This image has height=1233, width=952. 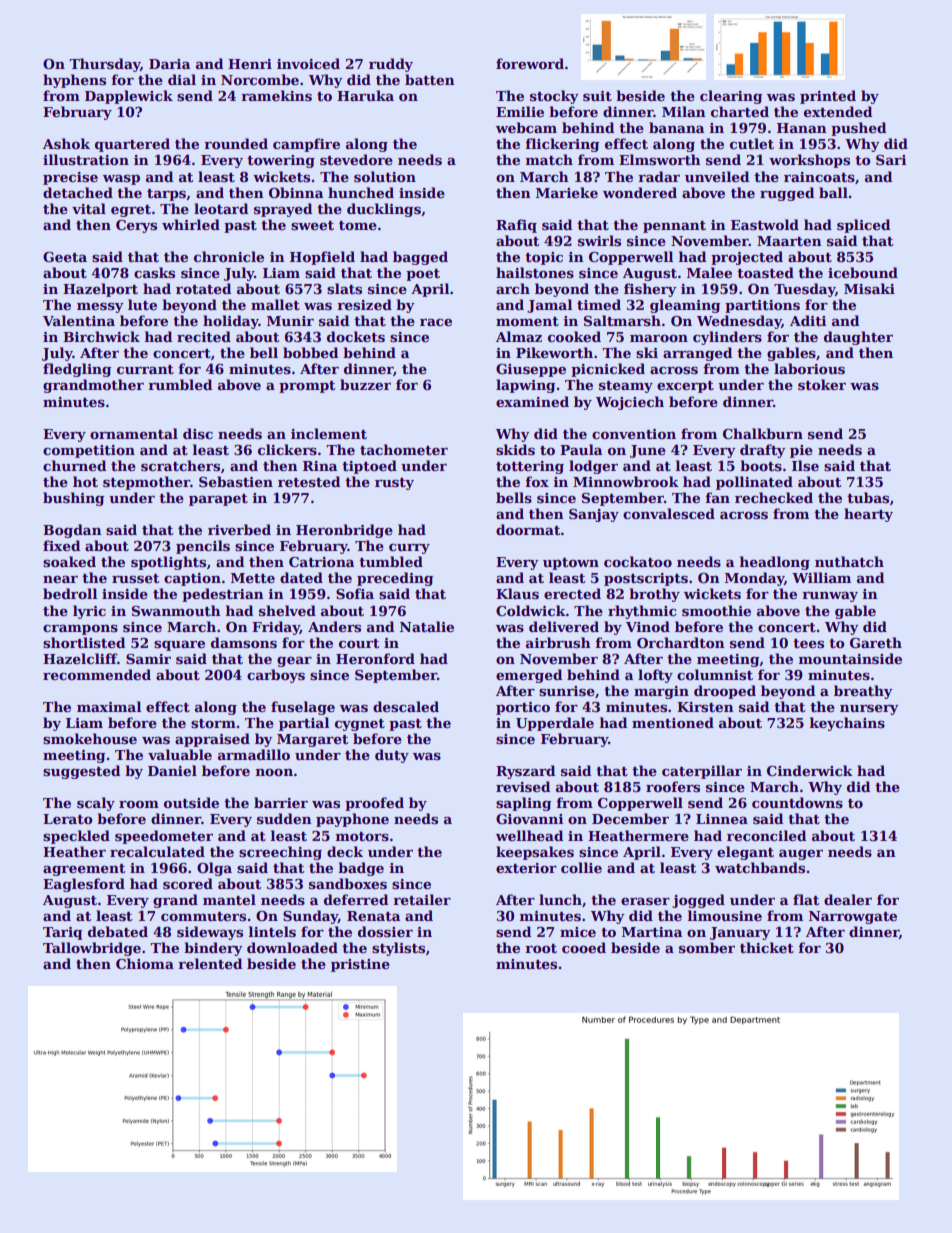 I want to click on Chioma, so click(x=145, y=963).
